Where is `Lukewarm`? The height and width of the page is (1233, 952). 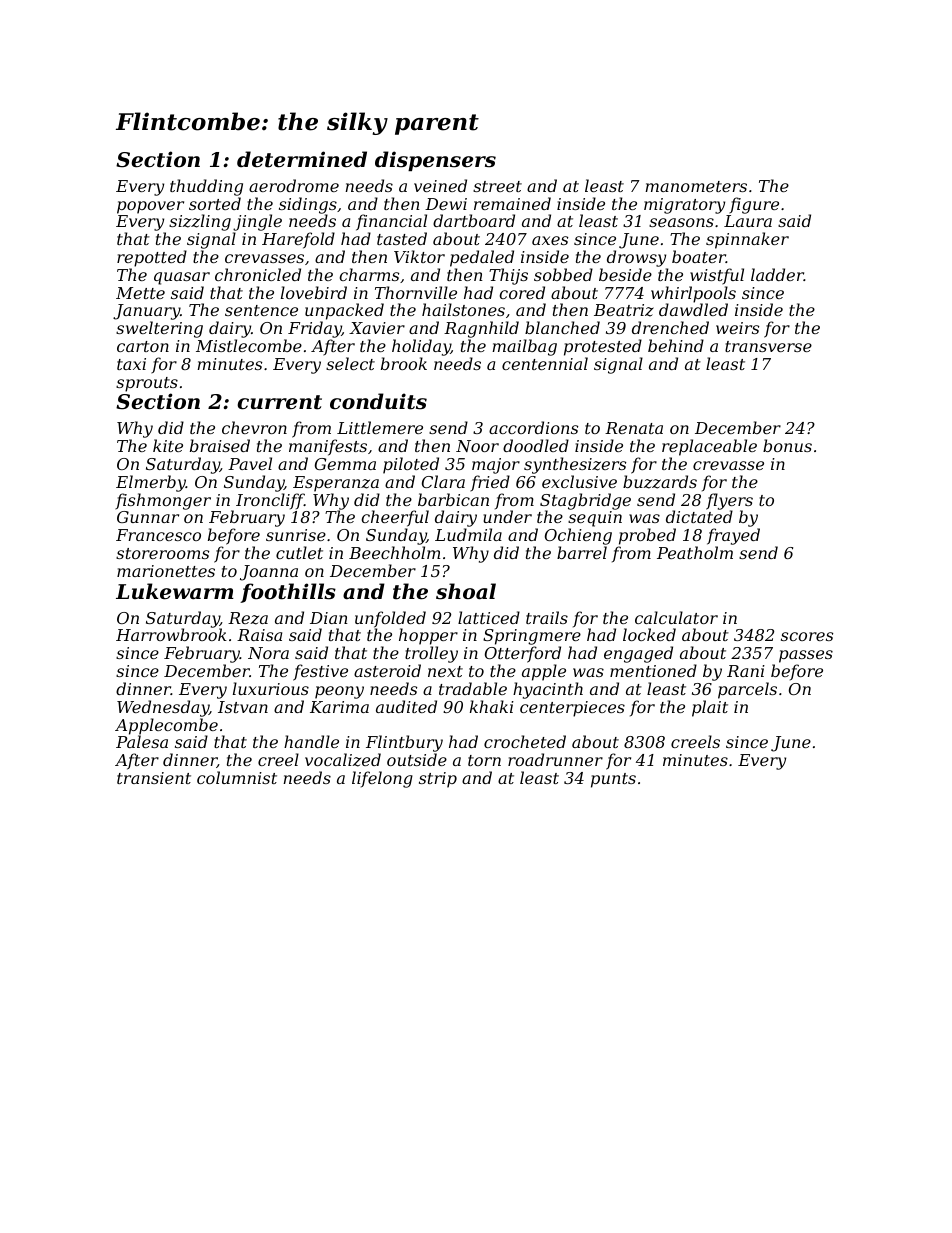 Lukewarm is located at coordinates (175, 591).
